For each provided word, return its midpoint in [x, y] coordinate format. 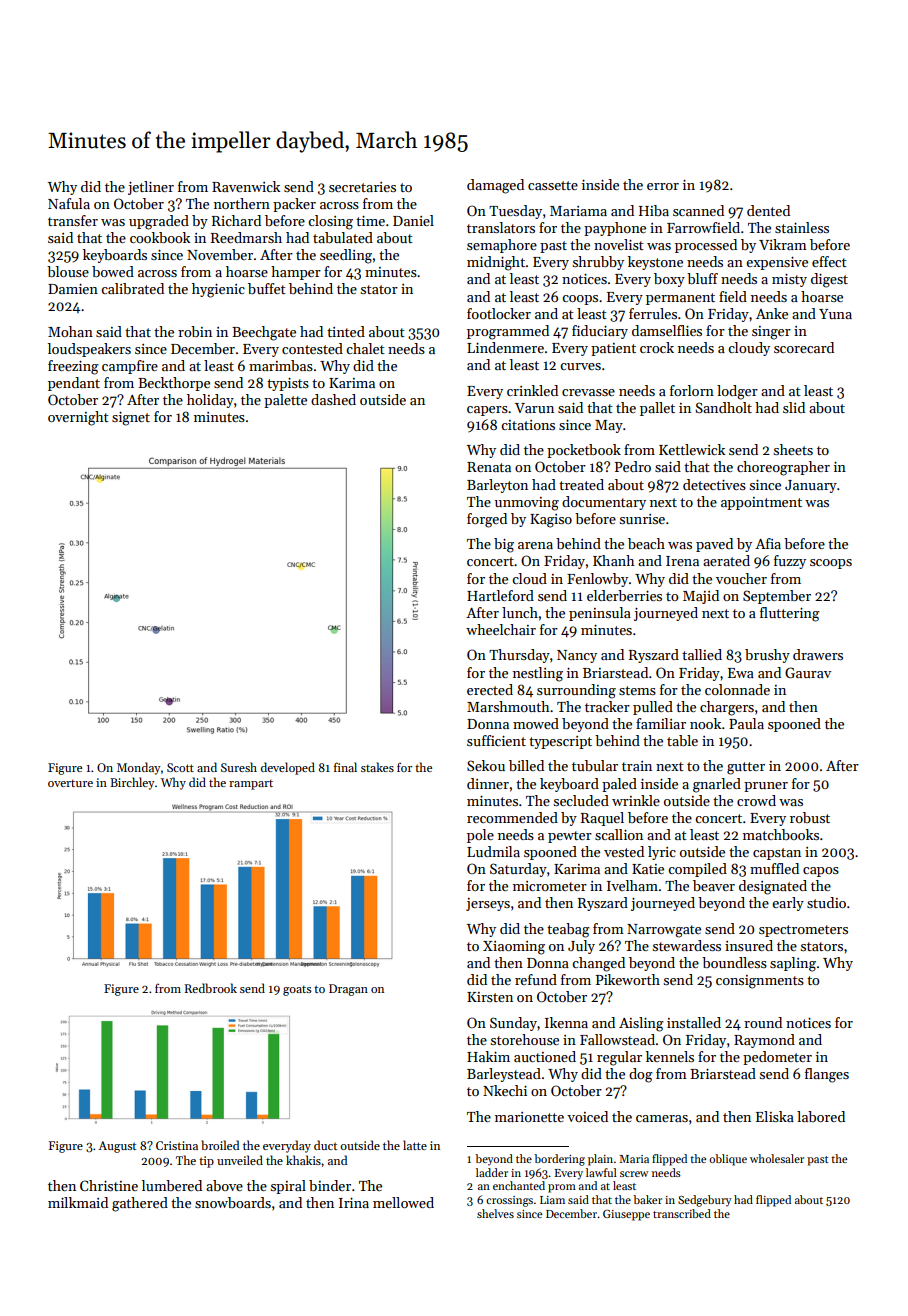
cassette [553, 185]
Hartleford [500, 595]
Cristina [177, 1145]
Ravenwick [246, 186]
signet [131, 419]
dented [768, 210]
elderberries [624, 595]
